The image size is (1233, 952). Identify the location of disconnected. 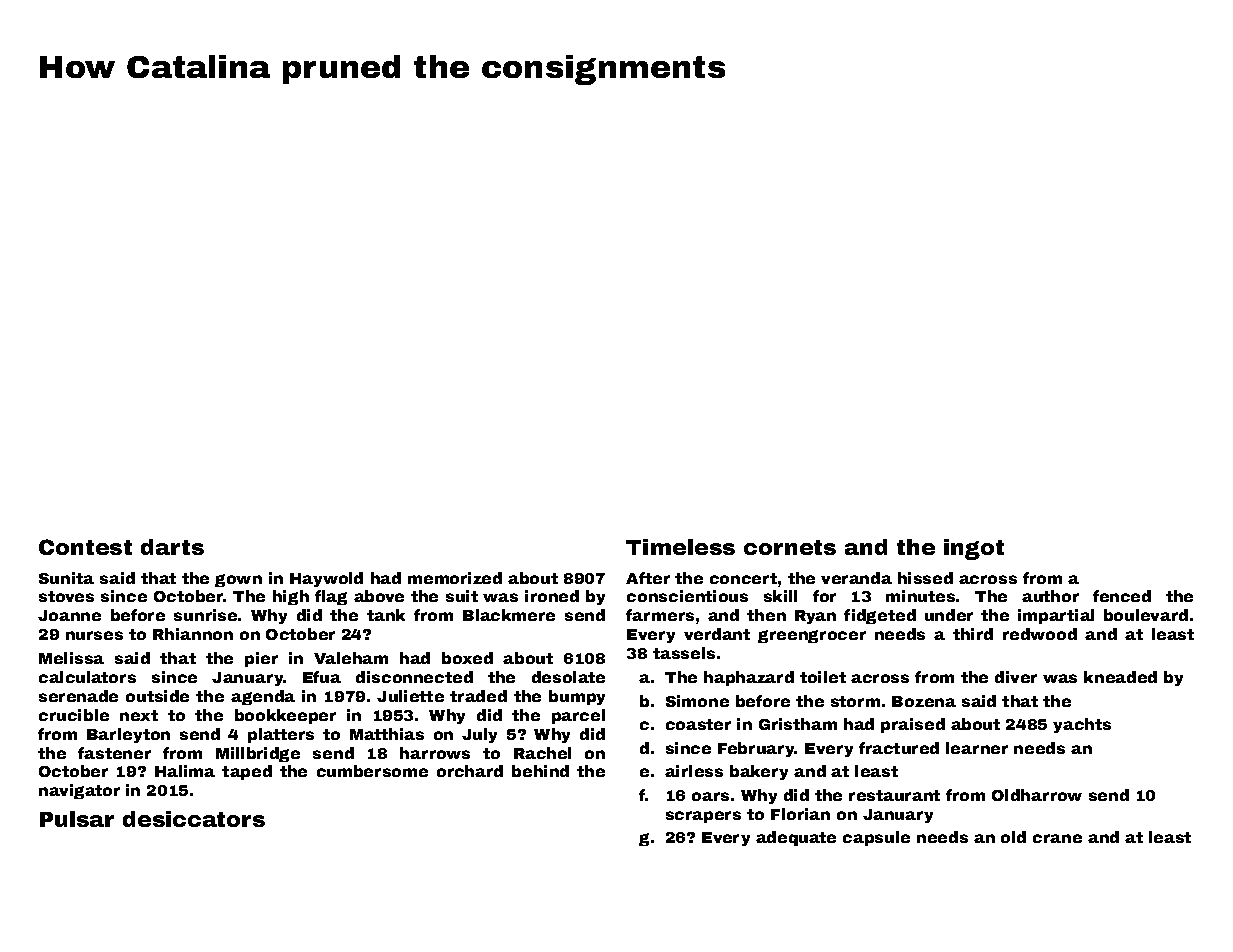
(414, 677).
